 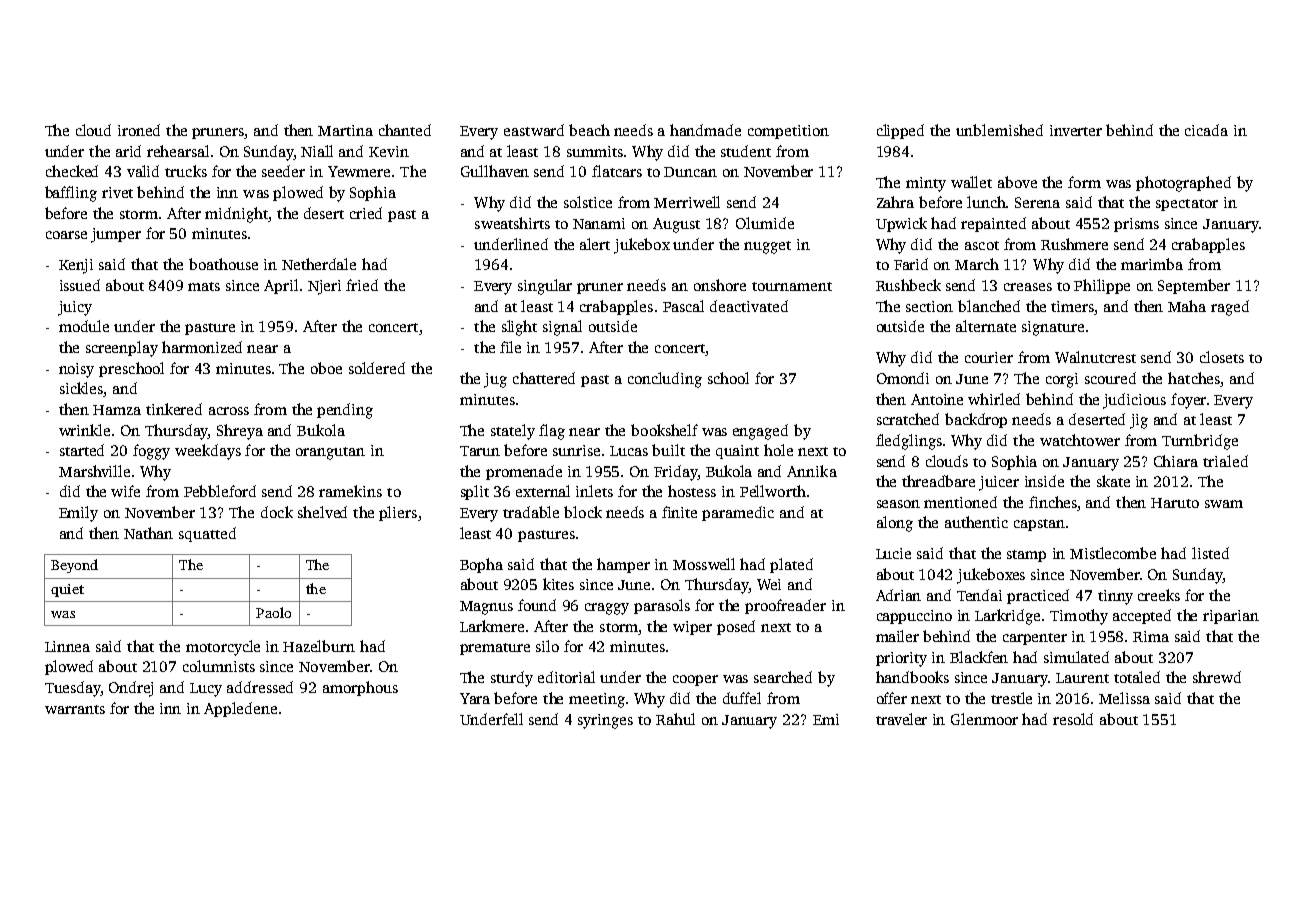 I want to click on beach, so click(x=589, y=130).
